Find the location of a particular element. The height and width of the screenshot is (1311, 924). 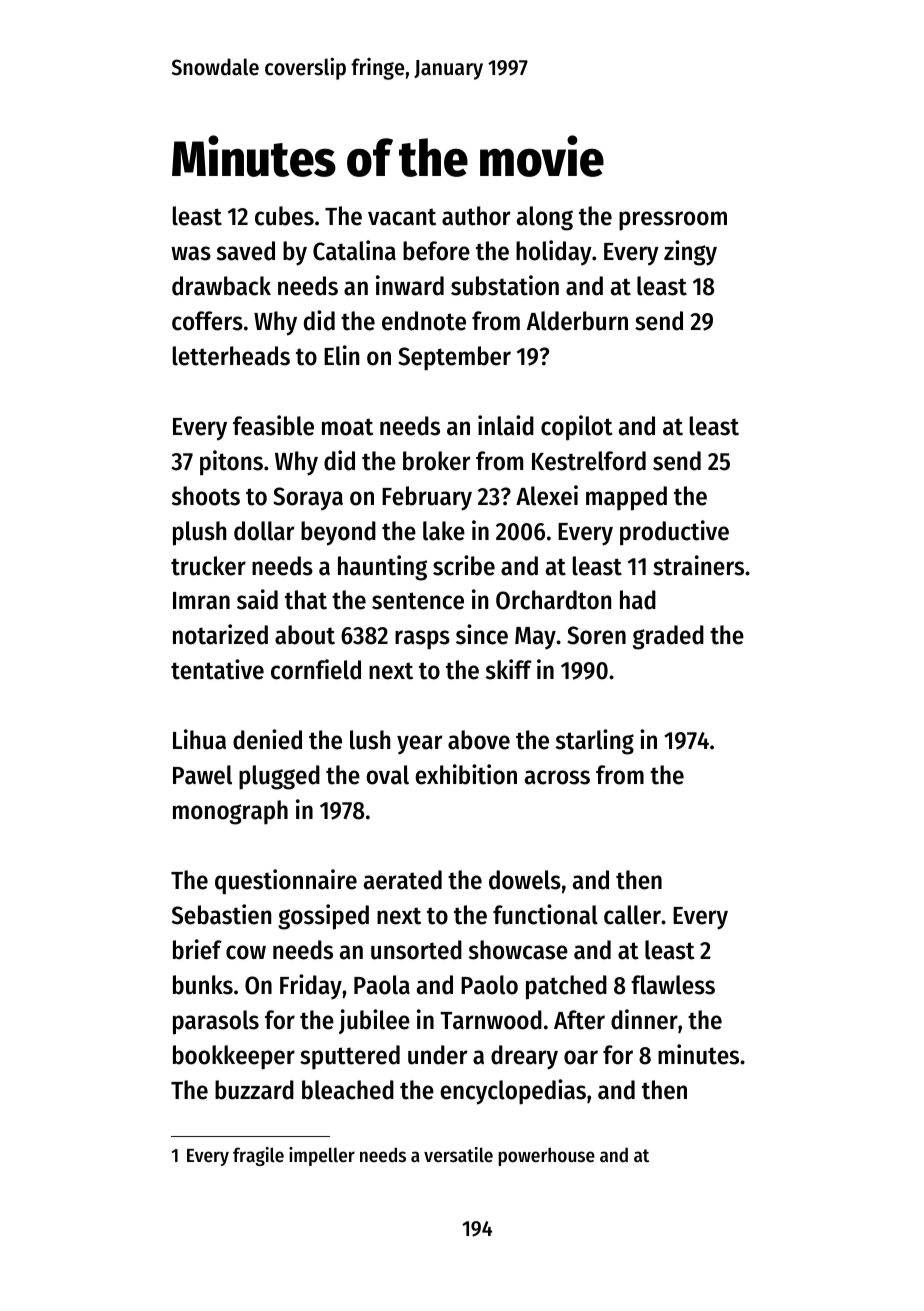

Lihua is located at coordinates (199, 739).
